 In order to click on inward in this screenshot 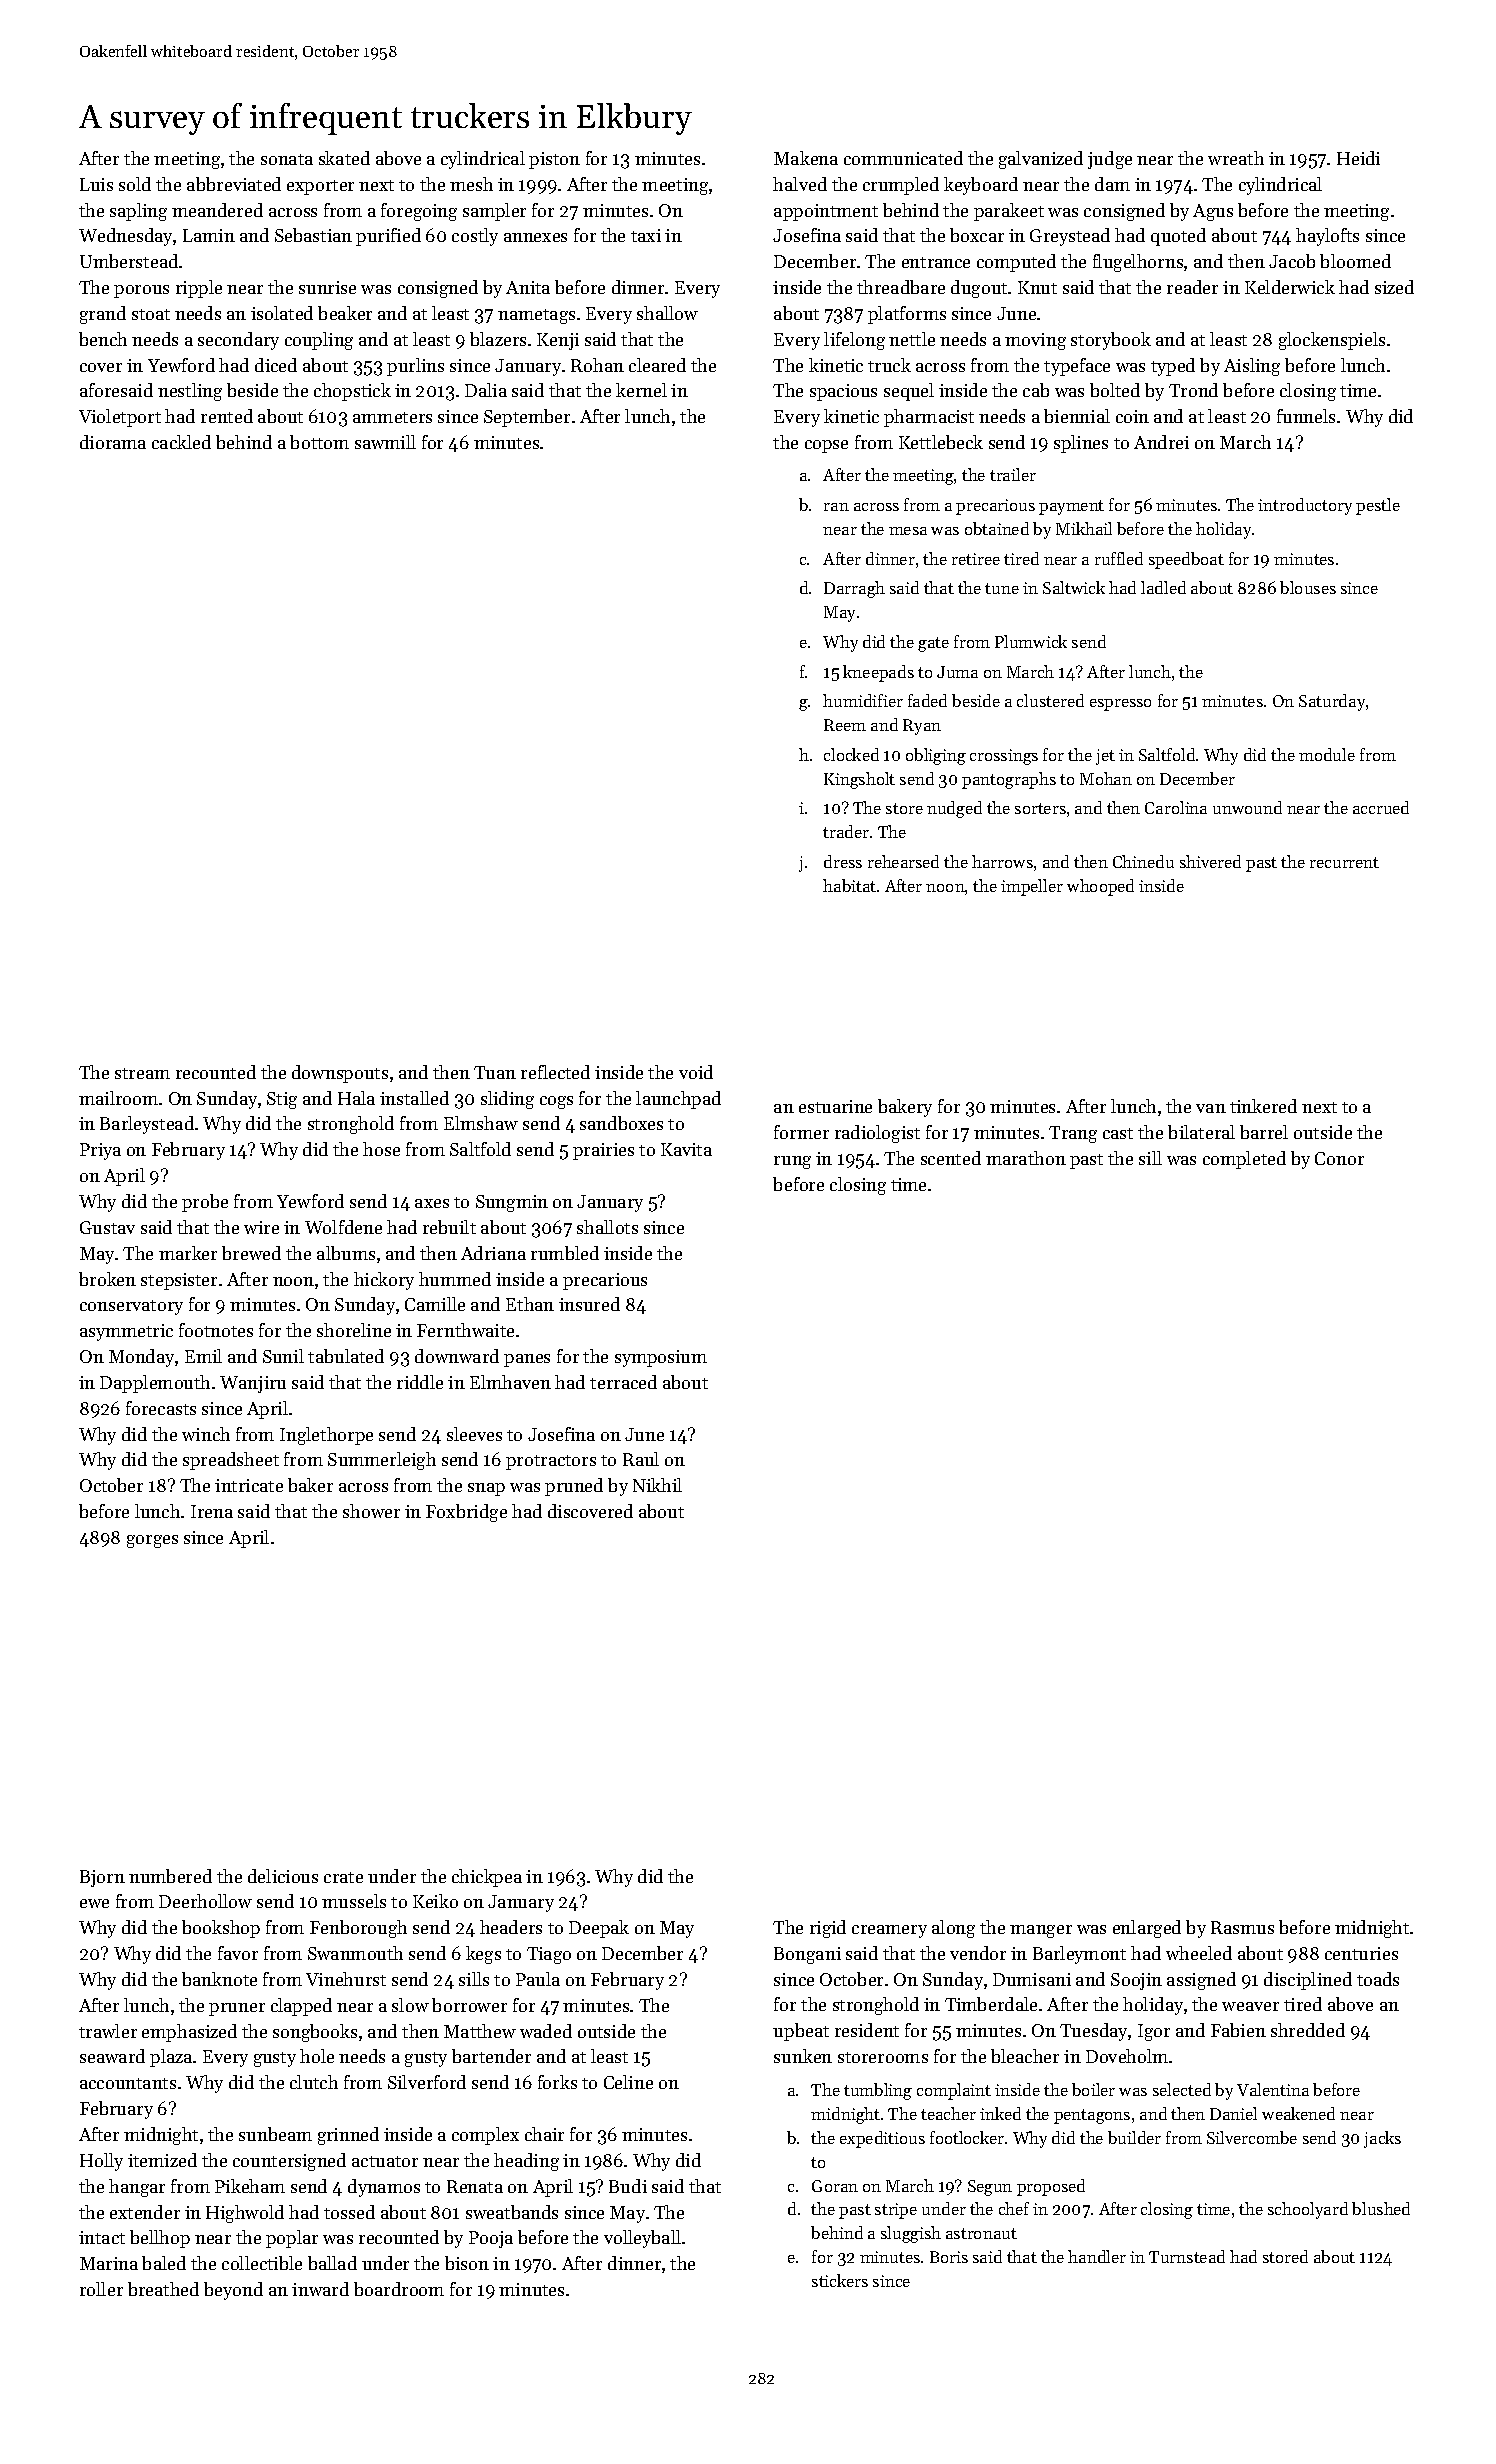, I will do `click(320, 2289)`.
